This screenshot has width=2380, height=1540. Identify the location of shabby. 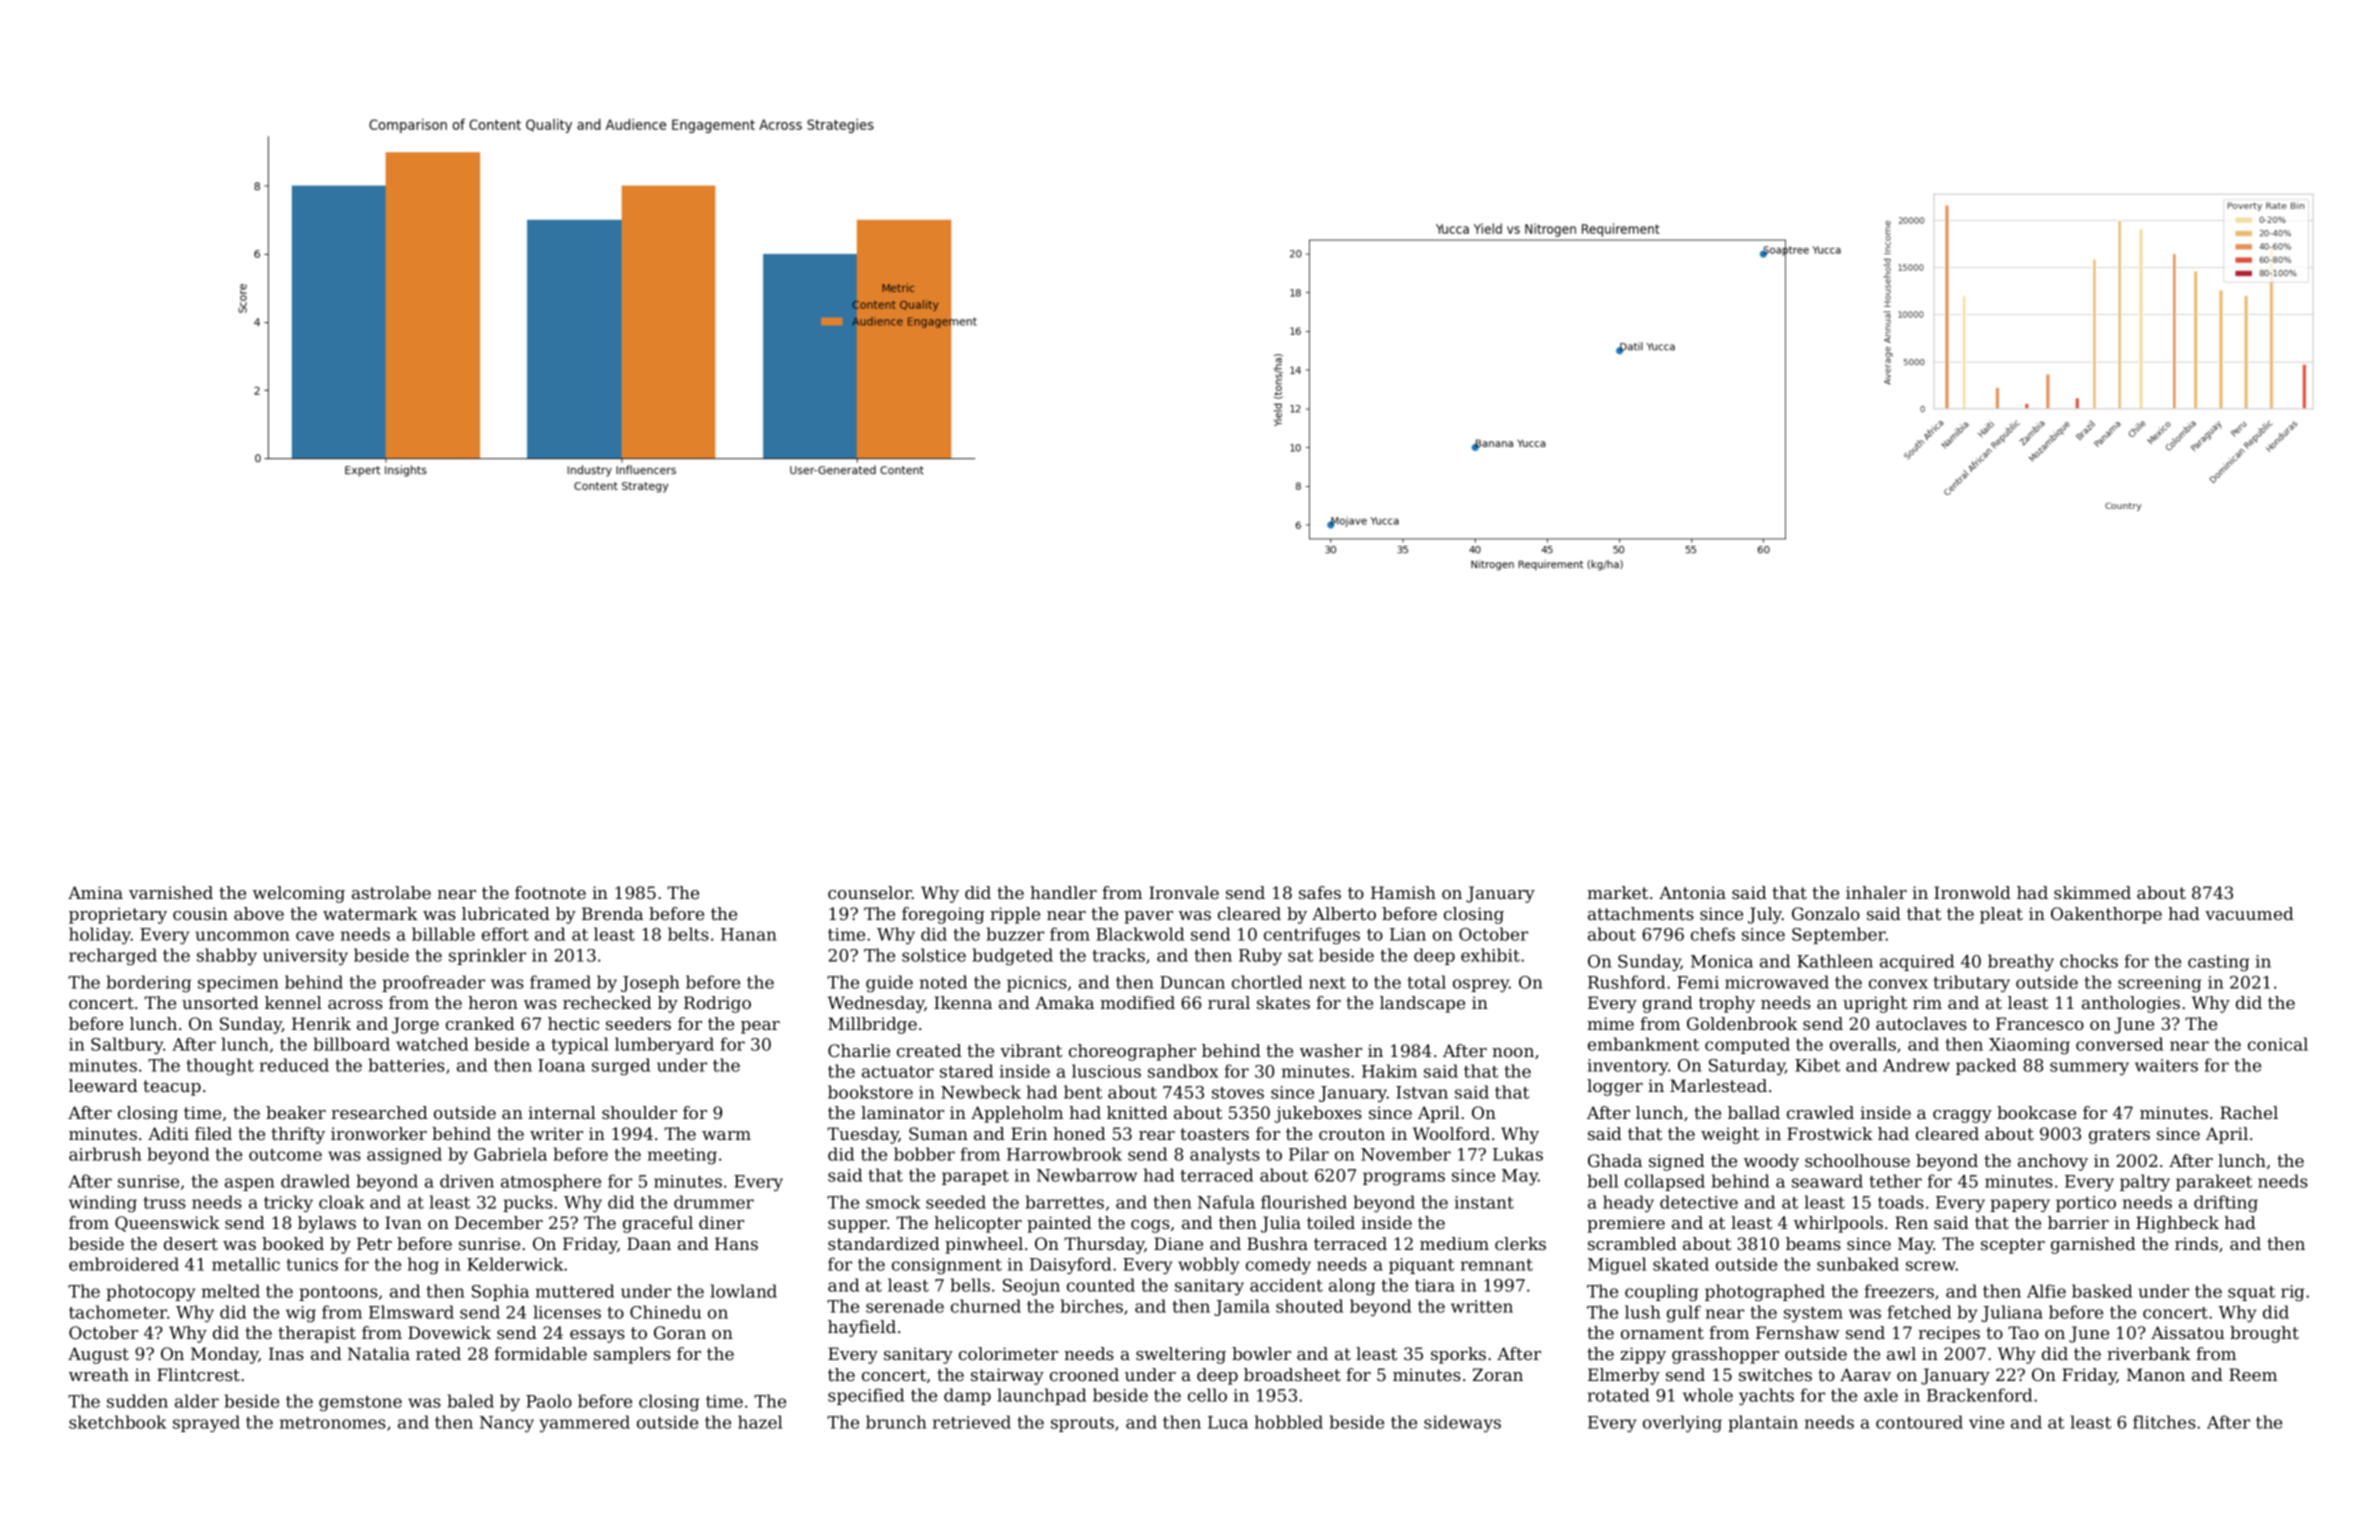
(227, 957).
